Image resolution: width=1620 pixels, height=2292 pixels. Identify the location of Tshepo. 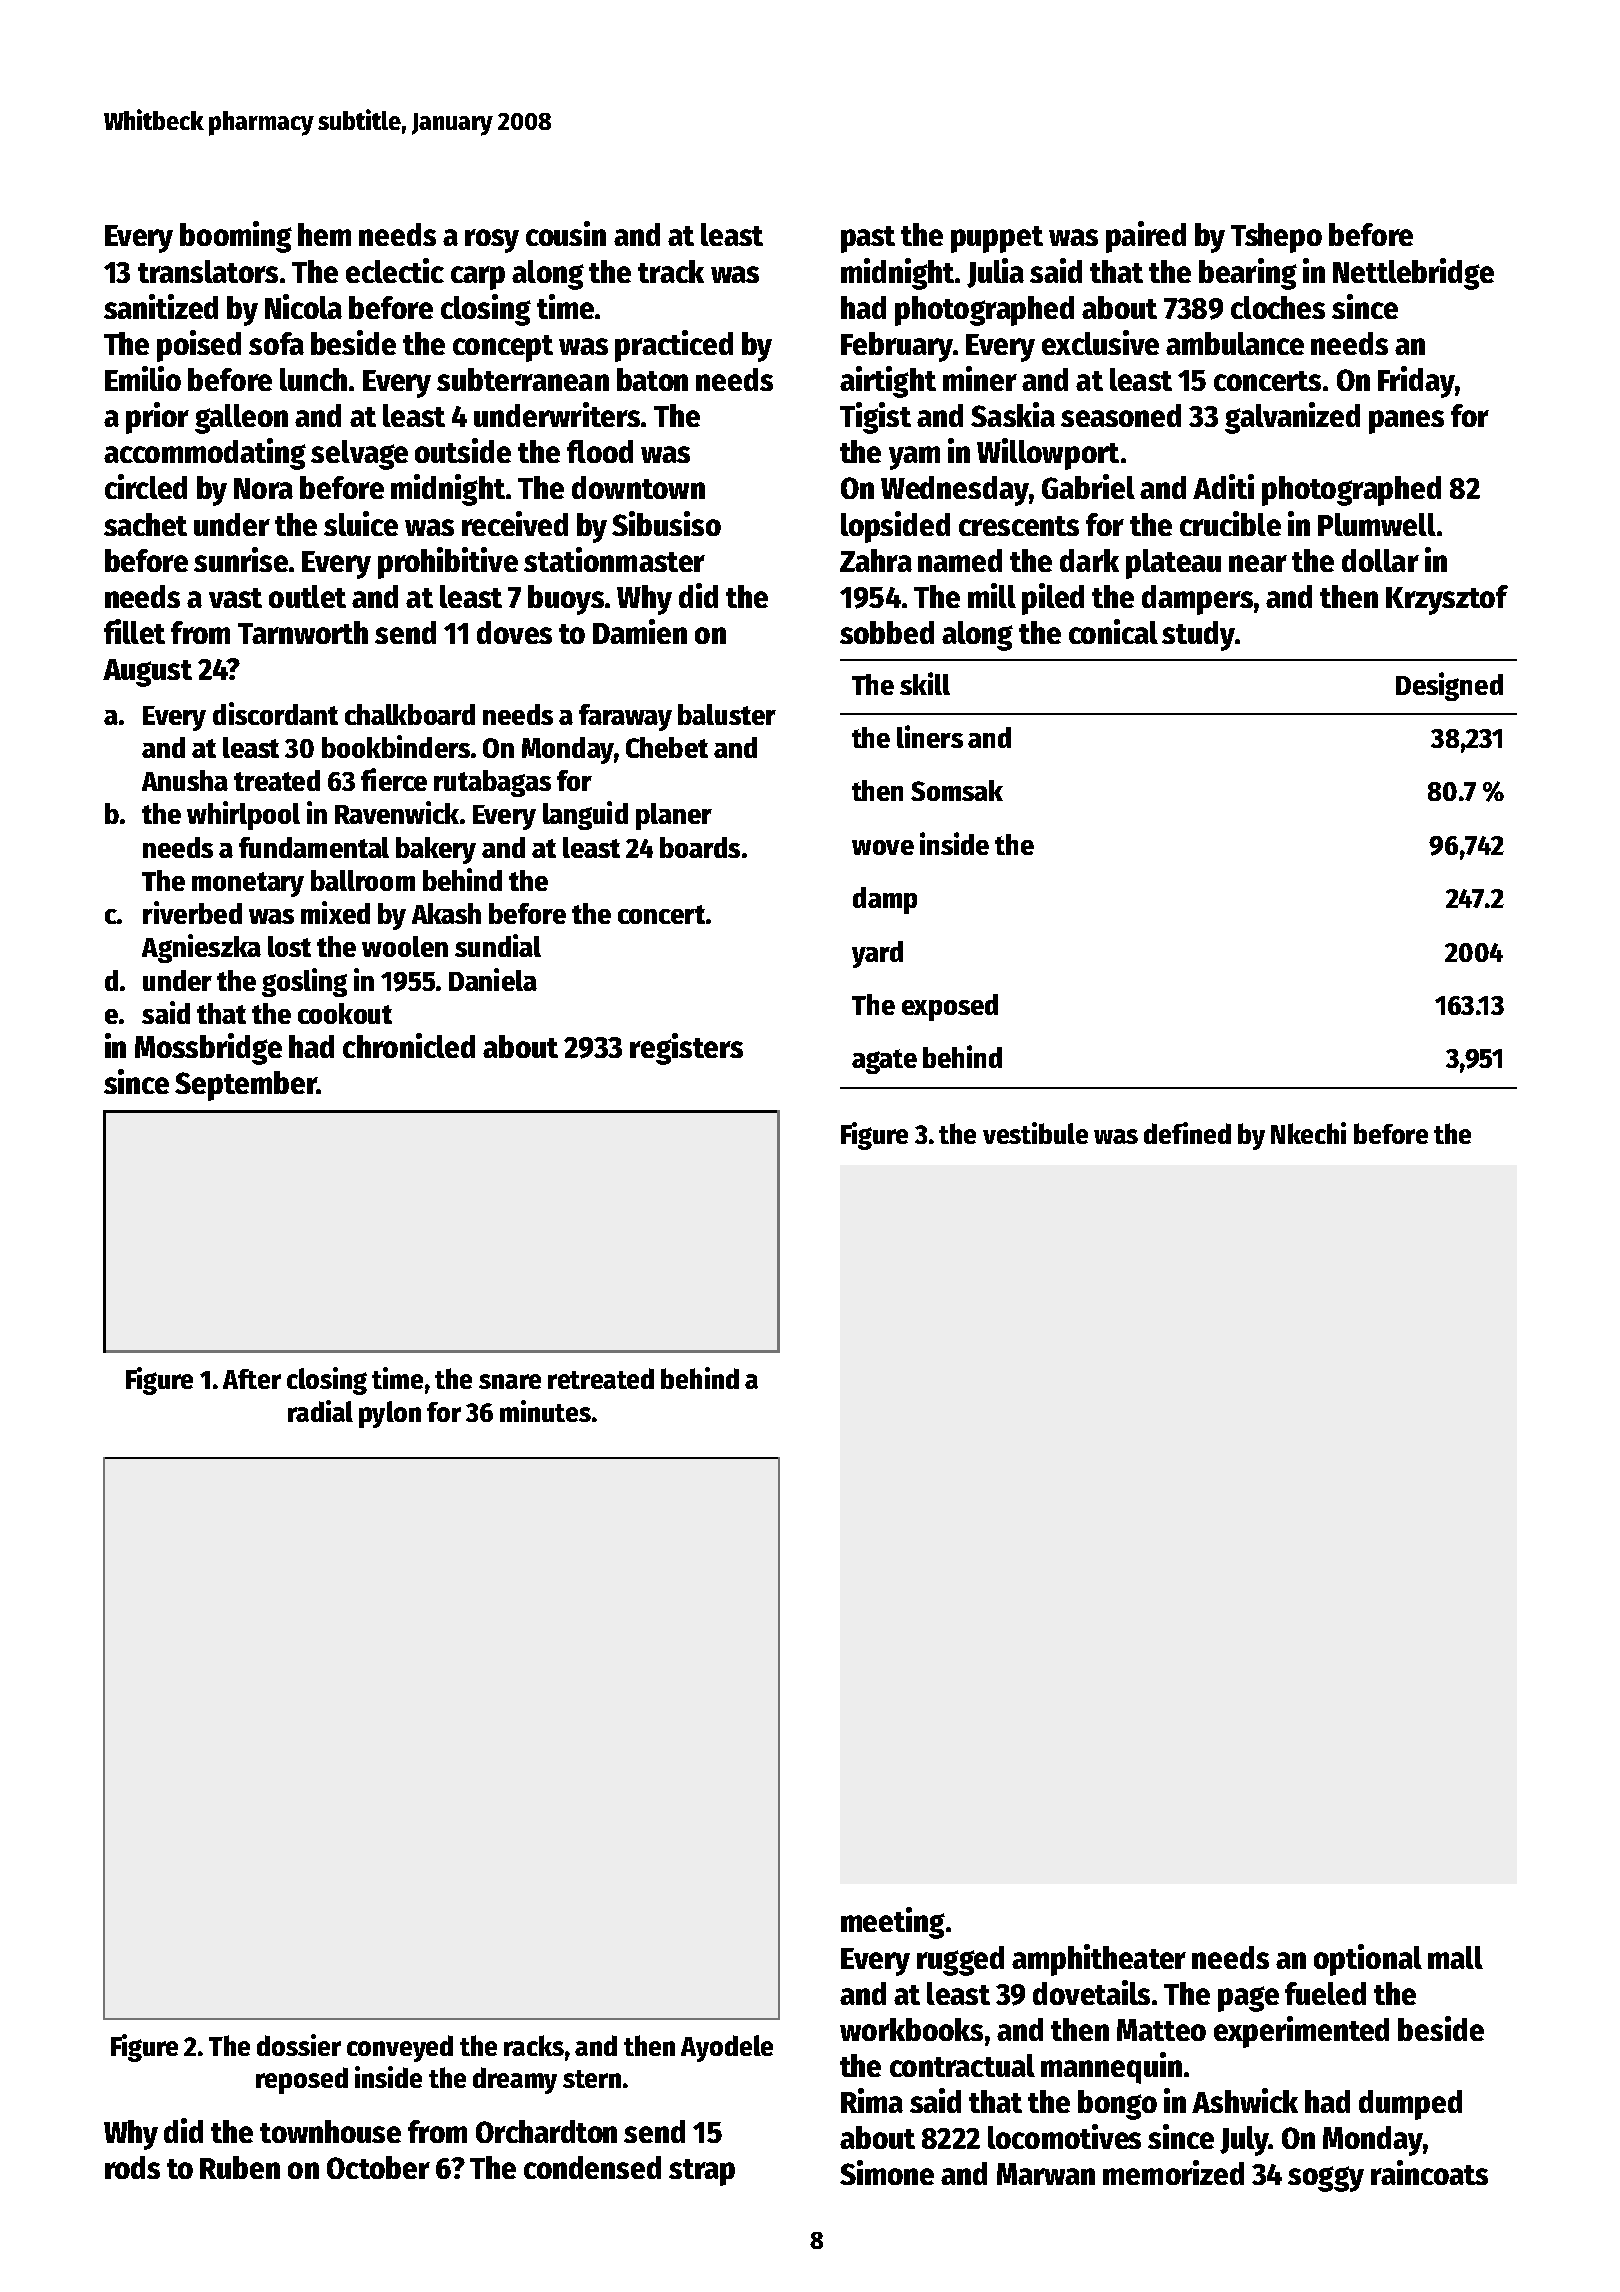
(1276, 238).
